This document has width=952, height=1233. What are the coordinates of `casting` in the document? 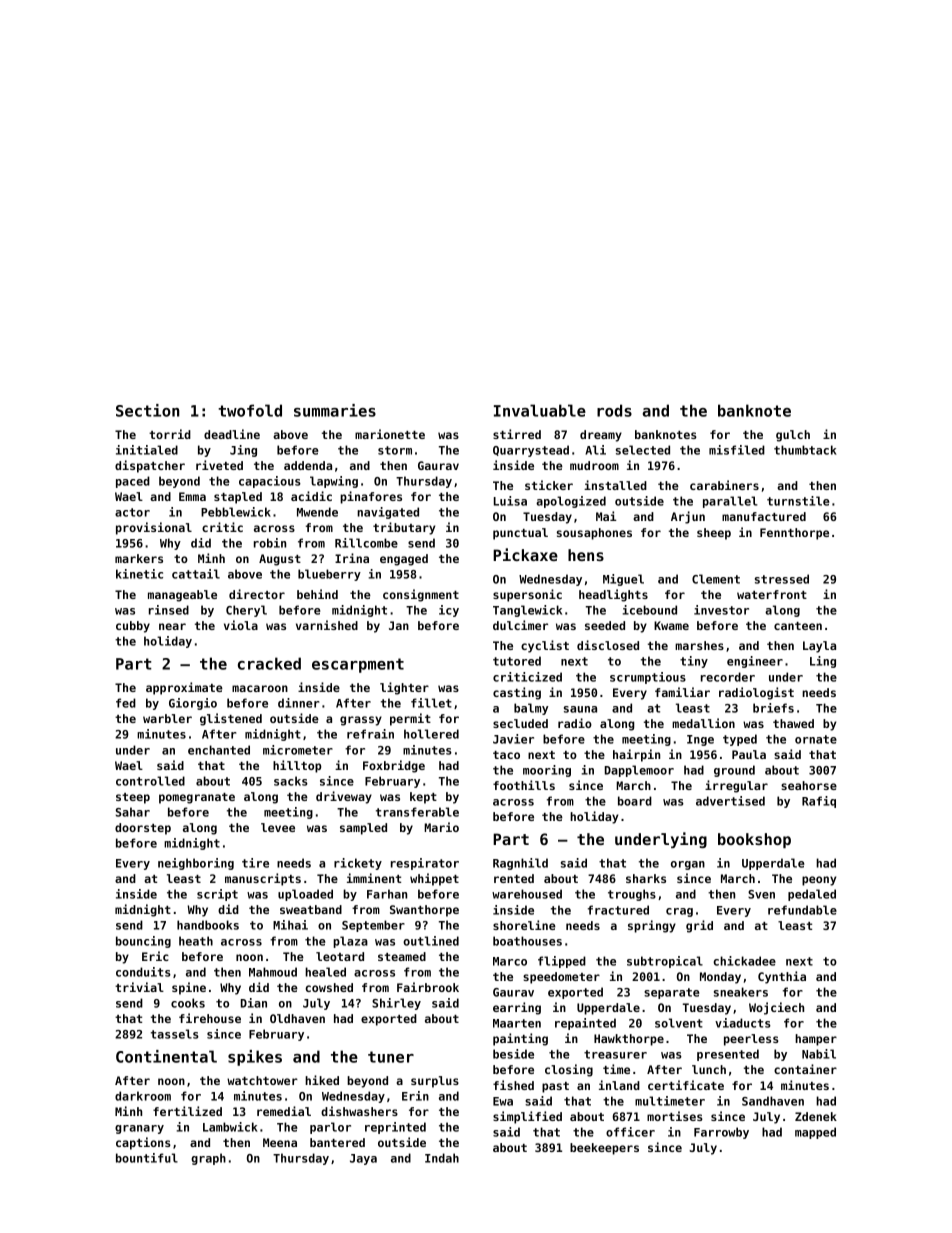 It's located at (517, 693).
